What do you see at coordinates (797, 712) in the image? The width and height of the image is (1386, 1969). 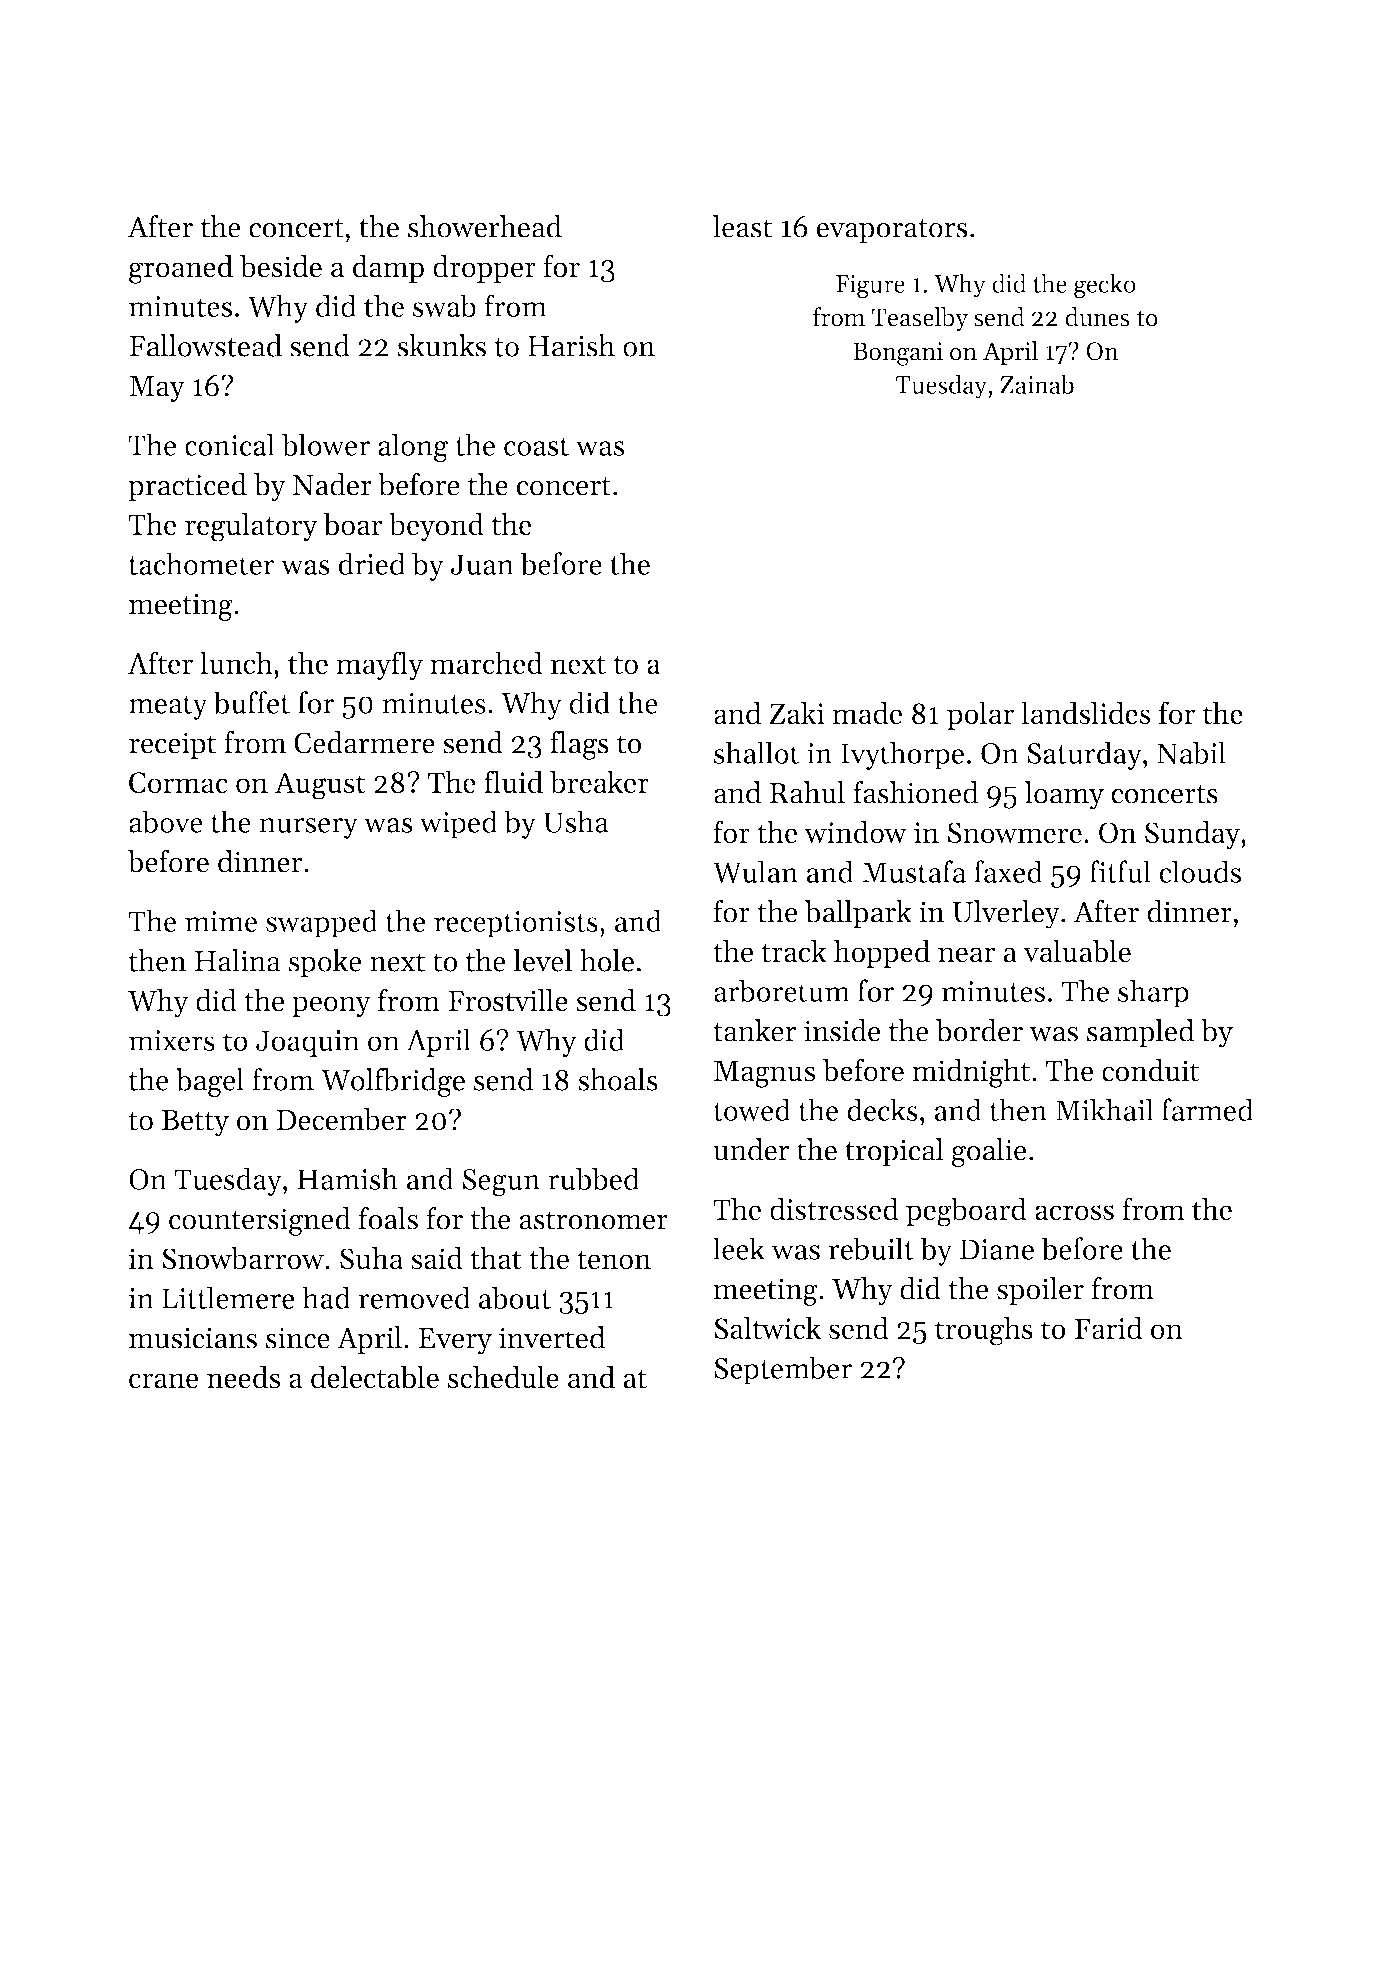 I see `Zaki` at bounding box center [797, 712].
